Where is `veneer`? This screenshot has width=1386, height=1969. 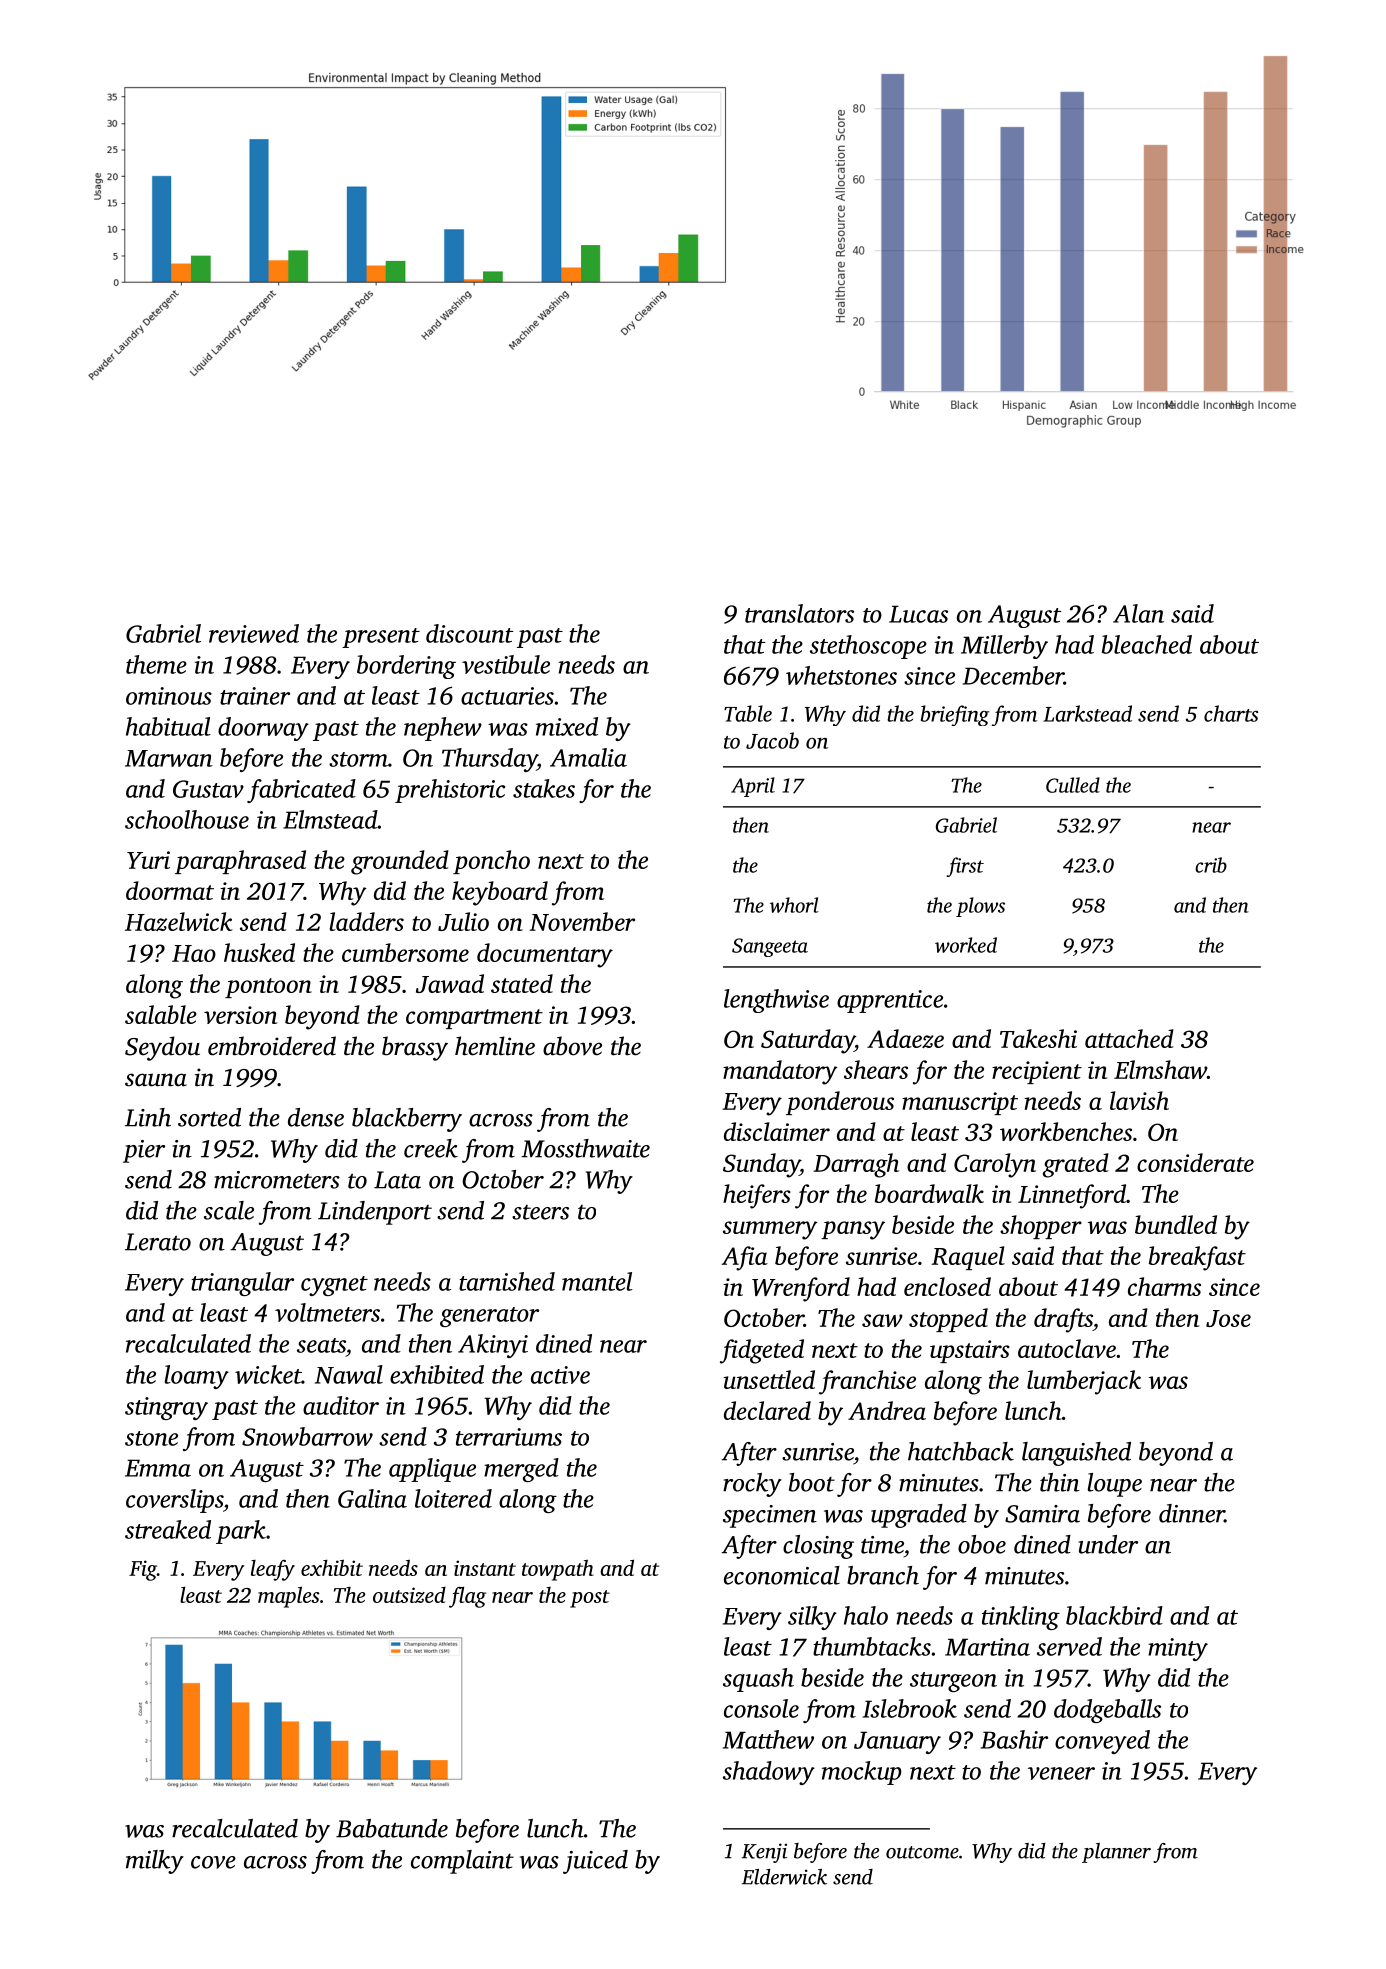
veneer is located at coordinates (1061, 1773).
